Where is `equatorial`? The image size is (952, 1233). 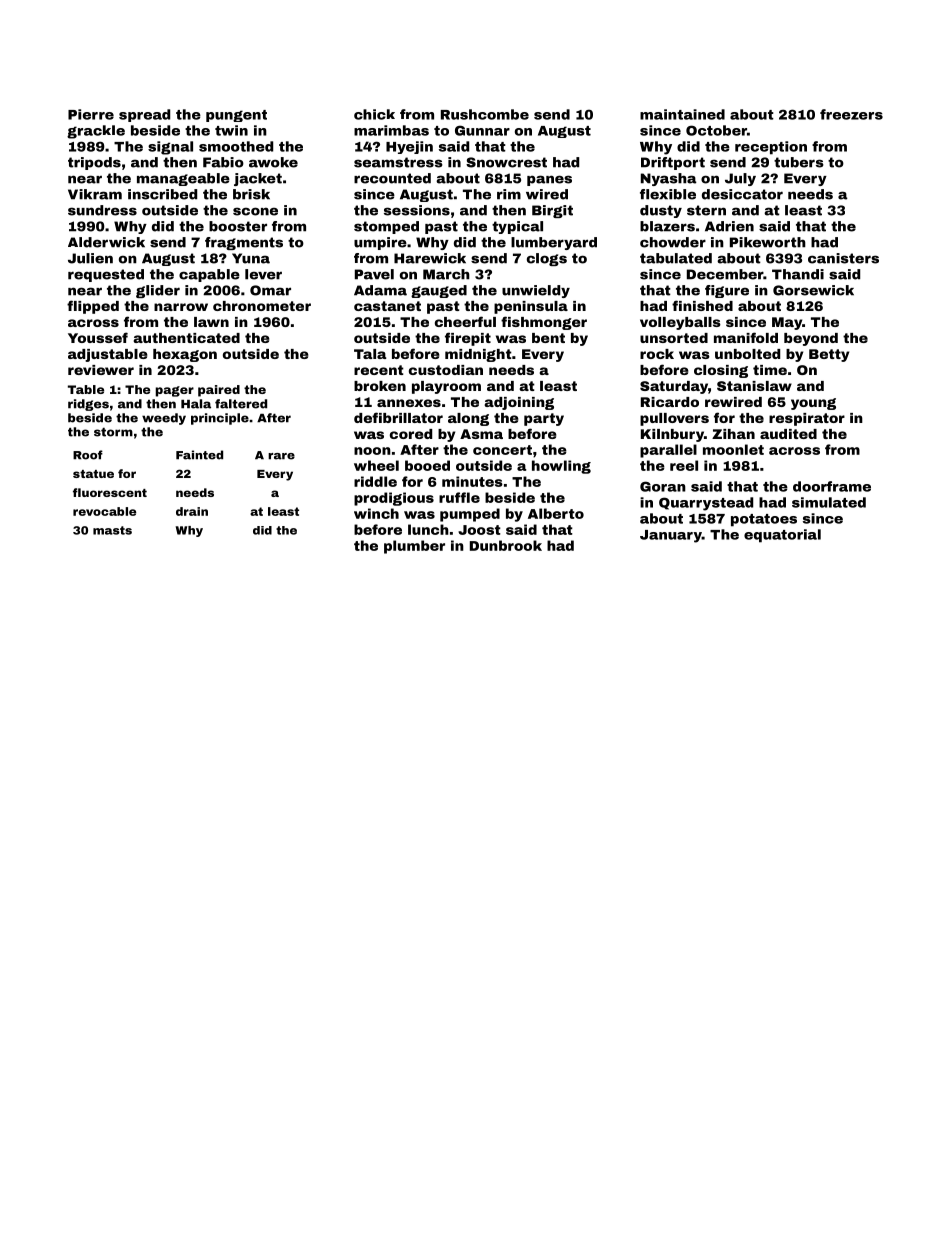 equatorial is located at coordinates (782, 536).
